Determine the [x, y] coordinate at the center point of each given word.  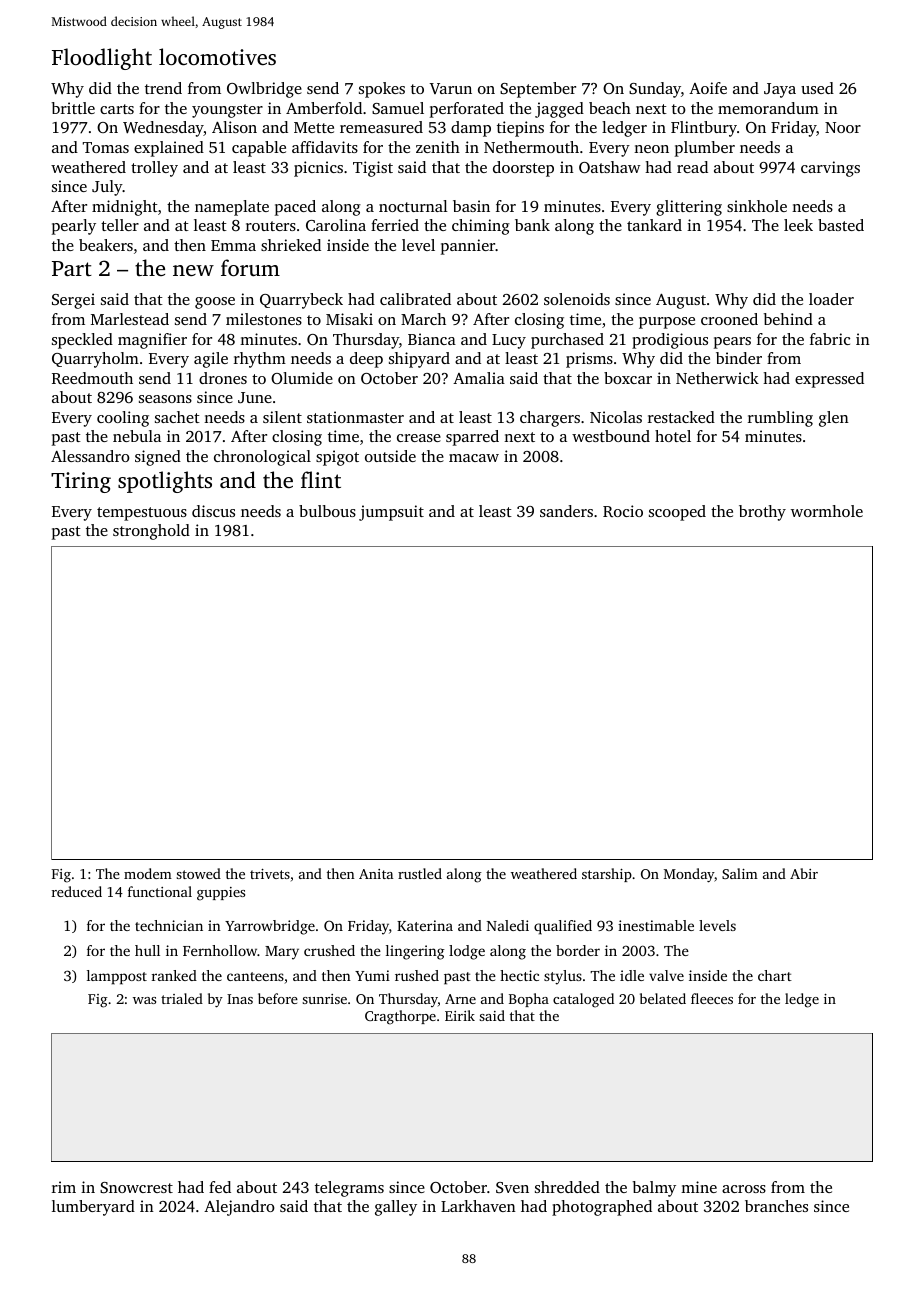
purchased [567, 341]
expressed [829, 380]
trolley [154, 169]
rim [64, 1187]
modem [148, 873]
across [744, 1189]
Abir [804, 873]
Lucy [509, 341]
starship [607, 875]
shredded [567, 1187]
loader [831, 299]
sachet [177, 417]
